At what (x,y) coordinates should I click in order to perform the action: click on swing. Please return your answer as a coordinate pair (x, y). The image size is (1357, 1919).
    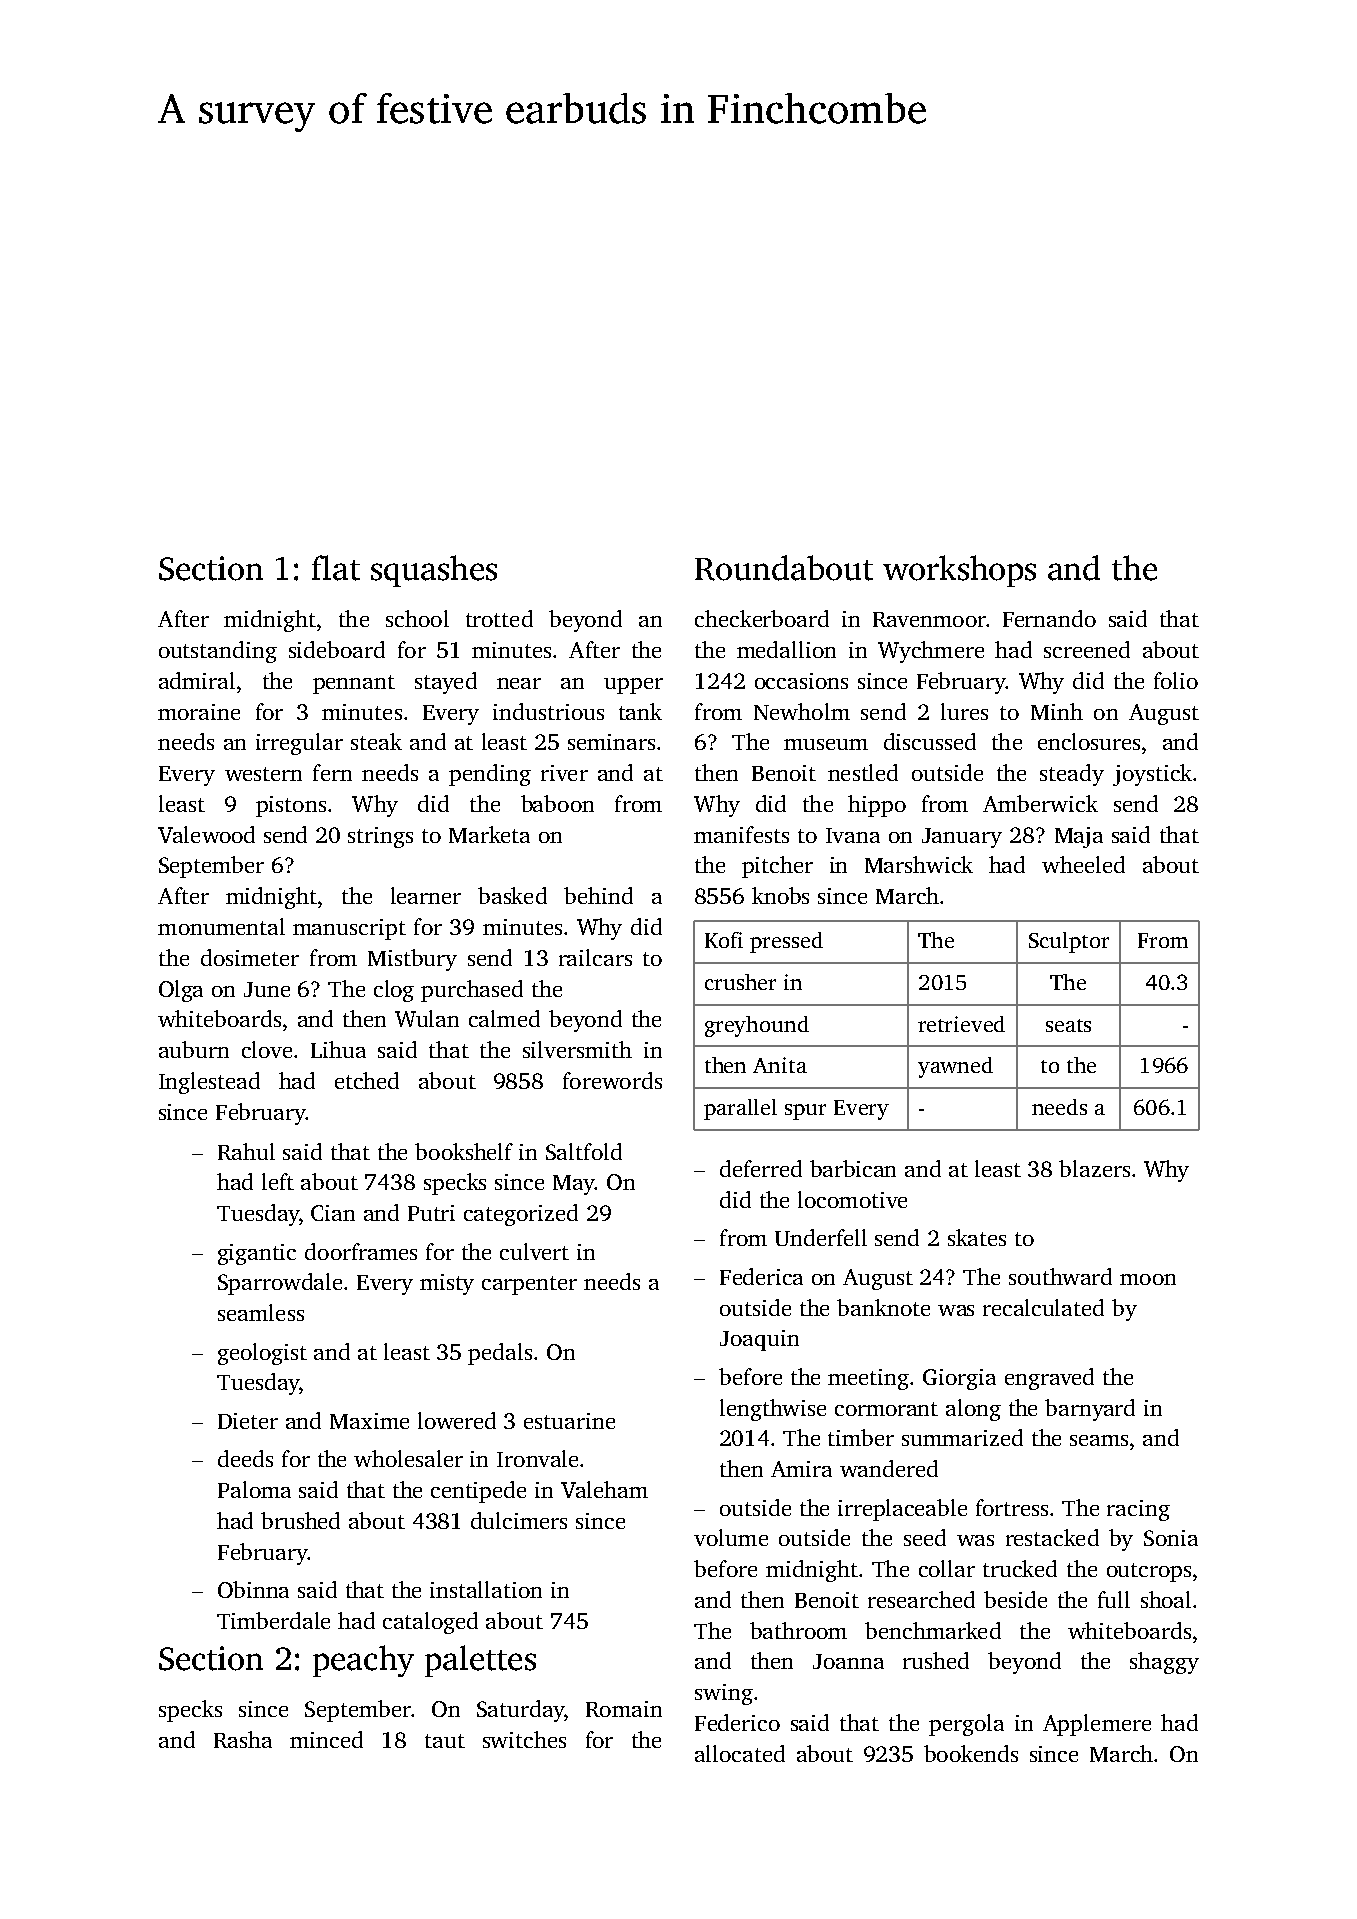
    Looking at the image, I should click on (724, 1694).
